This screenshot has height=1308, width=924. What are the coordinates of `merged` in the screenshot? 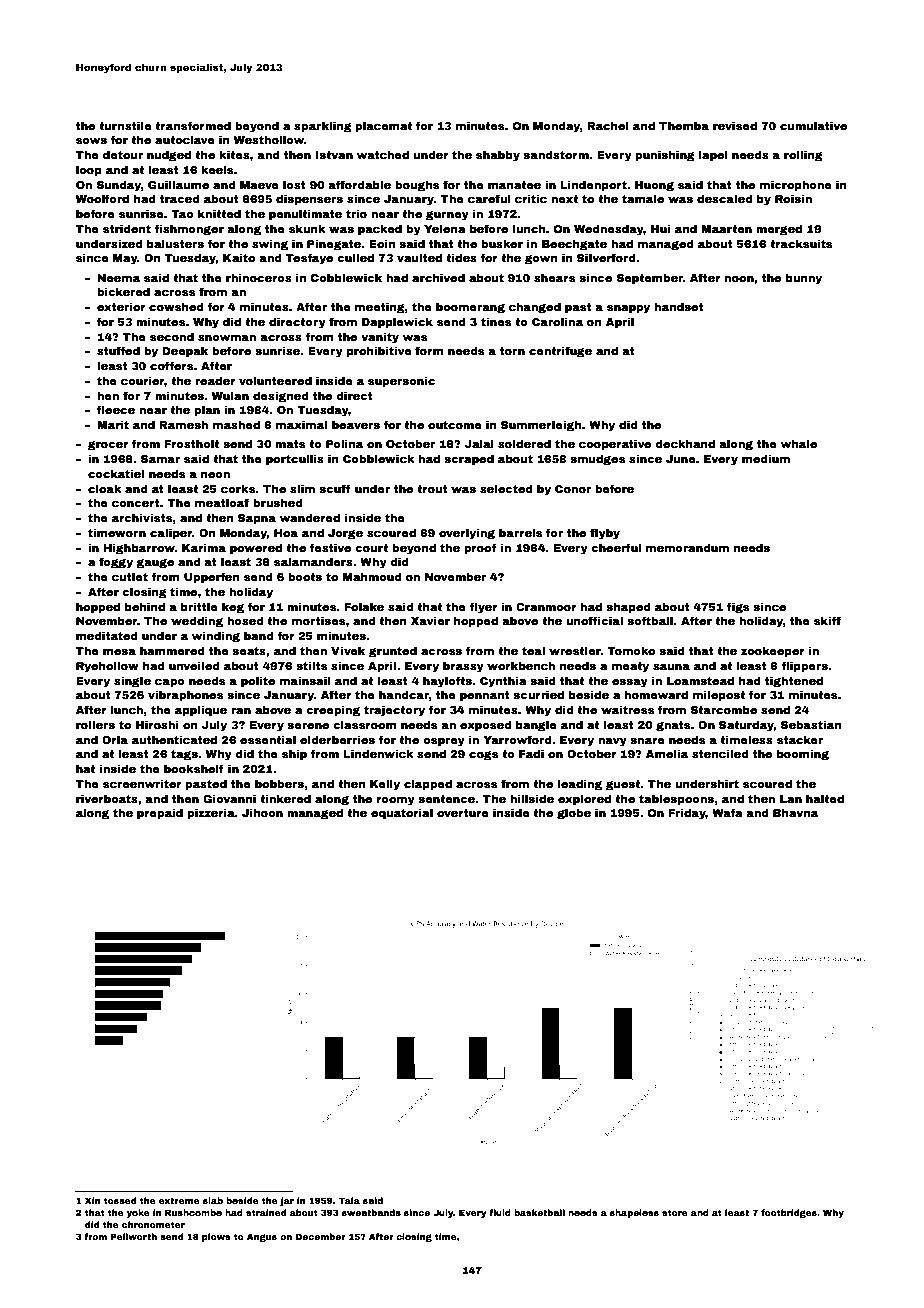 It's located at (779, 230).
